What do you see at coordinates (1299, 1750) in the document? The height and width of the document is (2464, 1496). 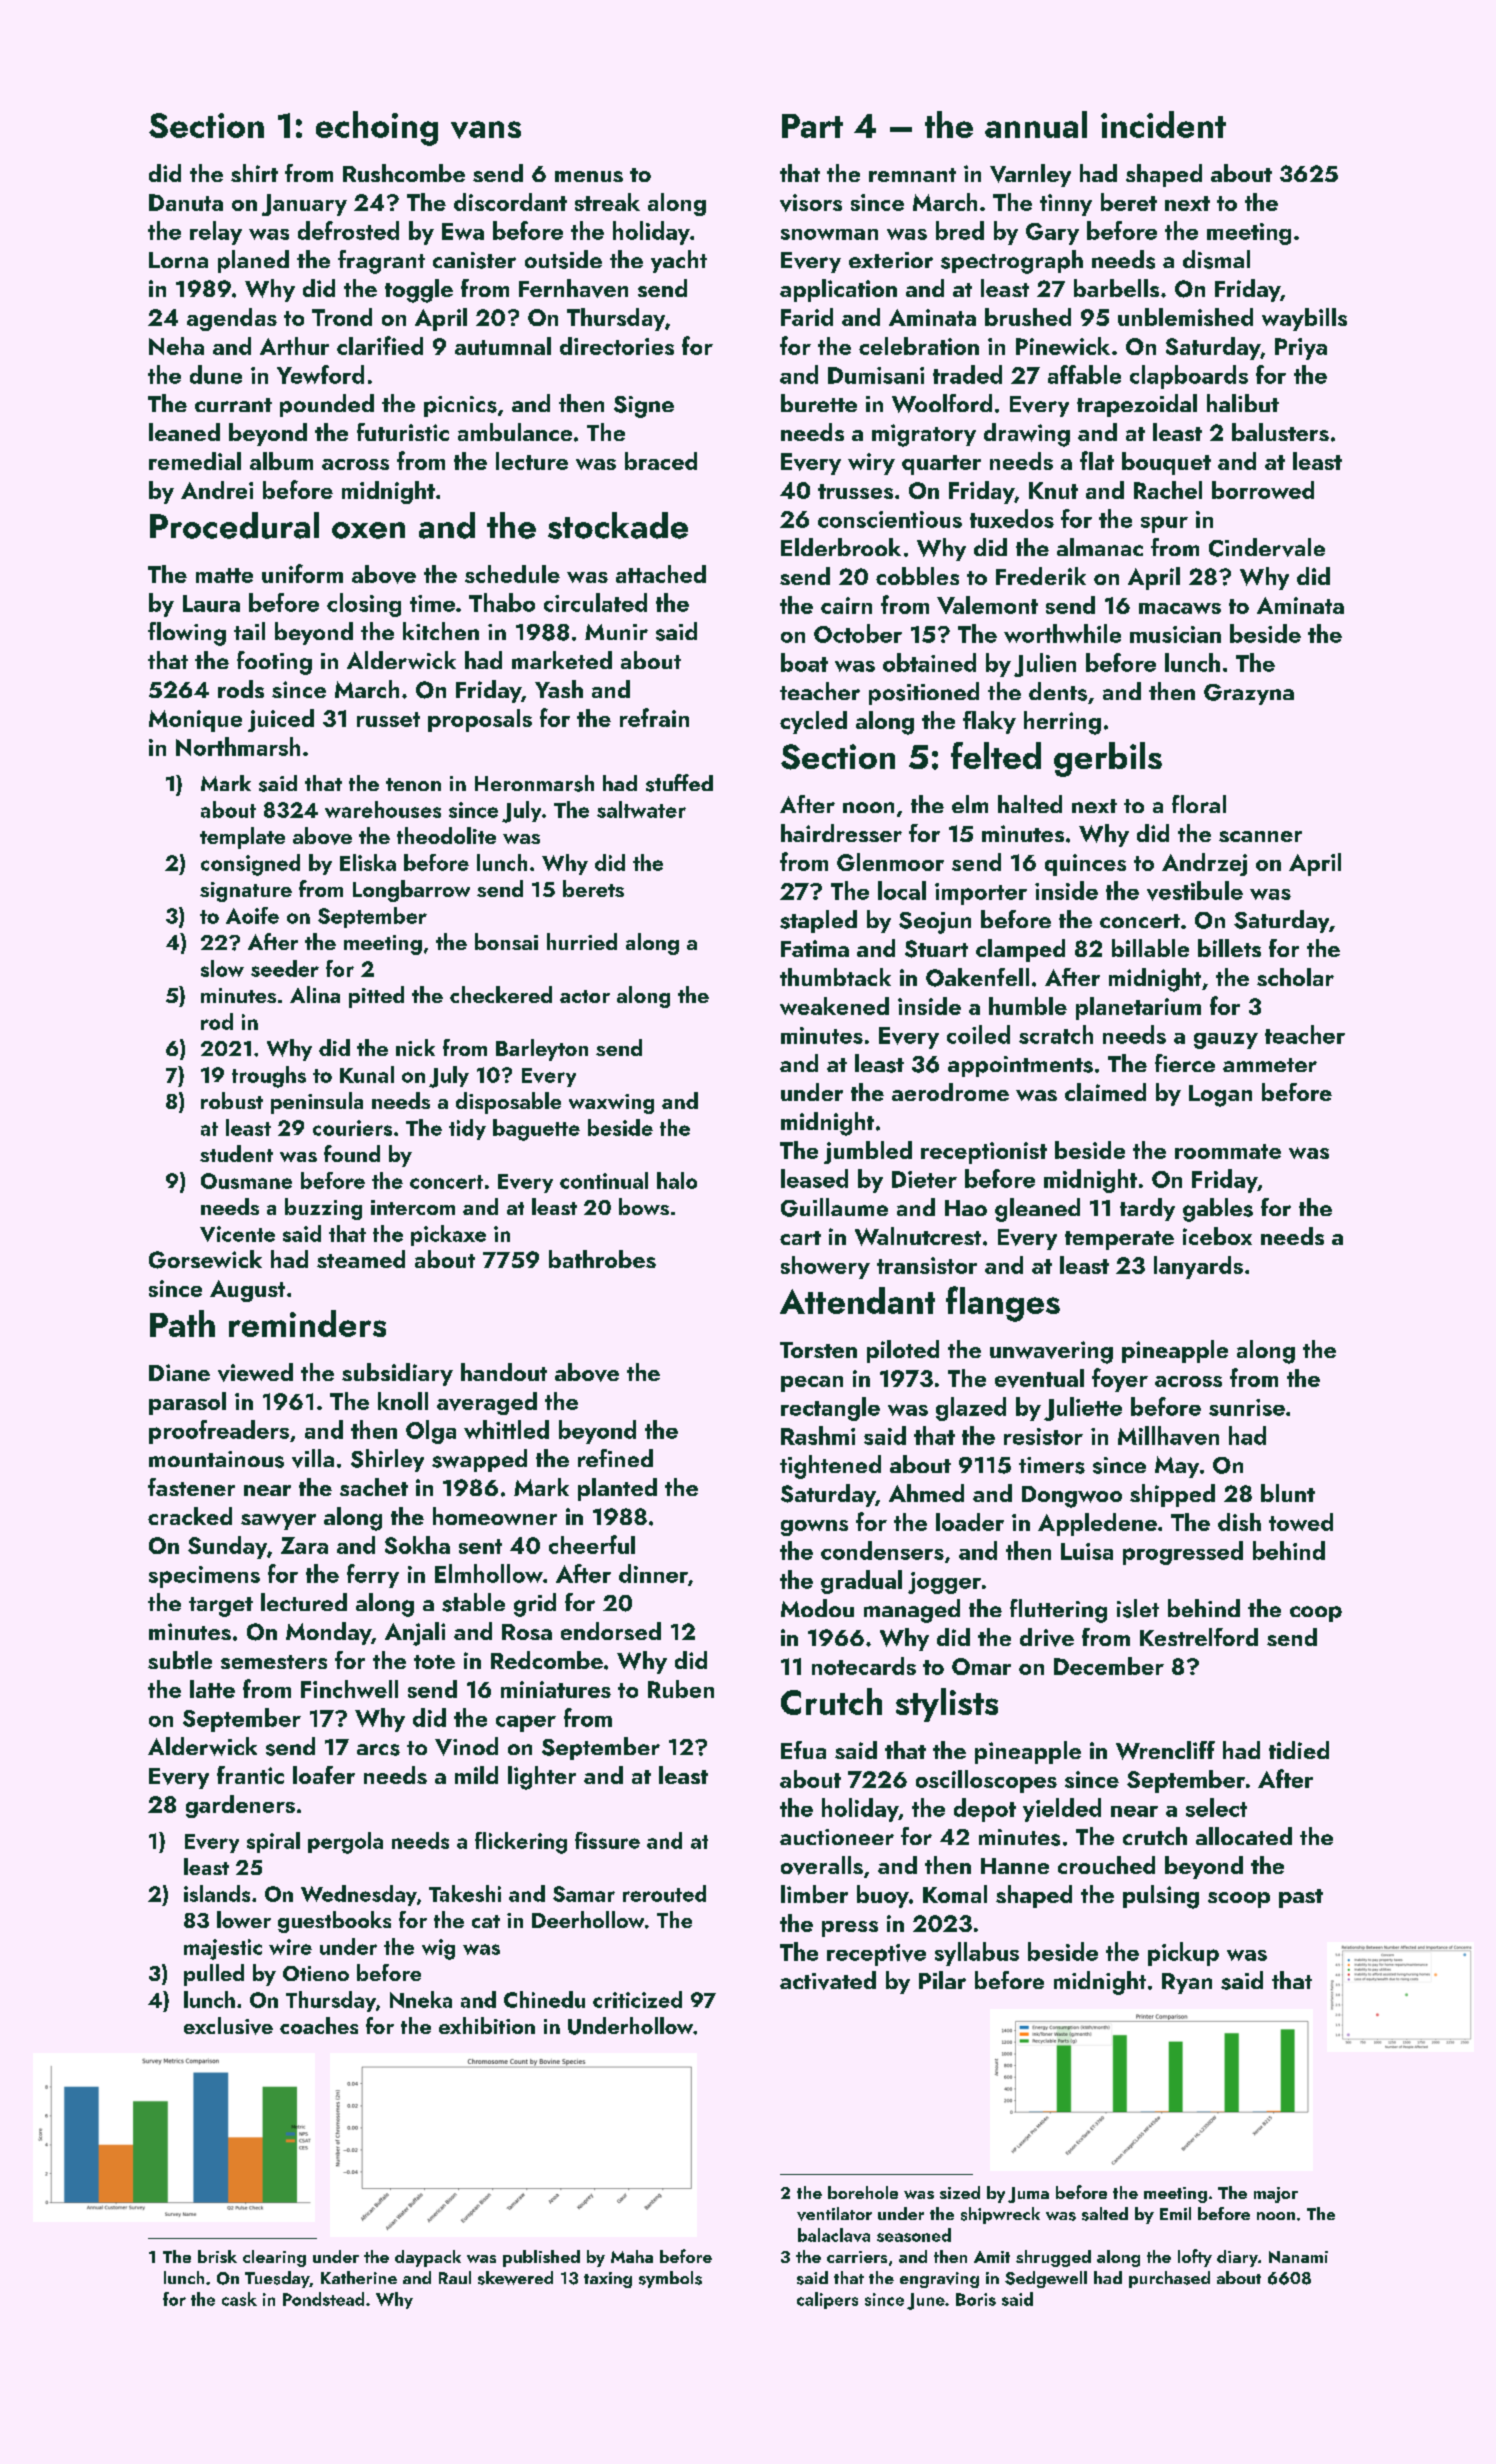 I see `tidied` at bounding box center [1299, 1750].
